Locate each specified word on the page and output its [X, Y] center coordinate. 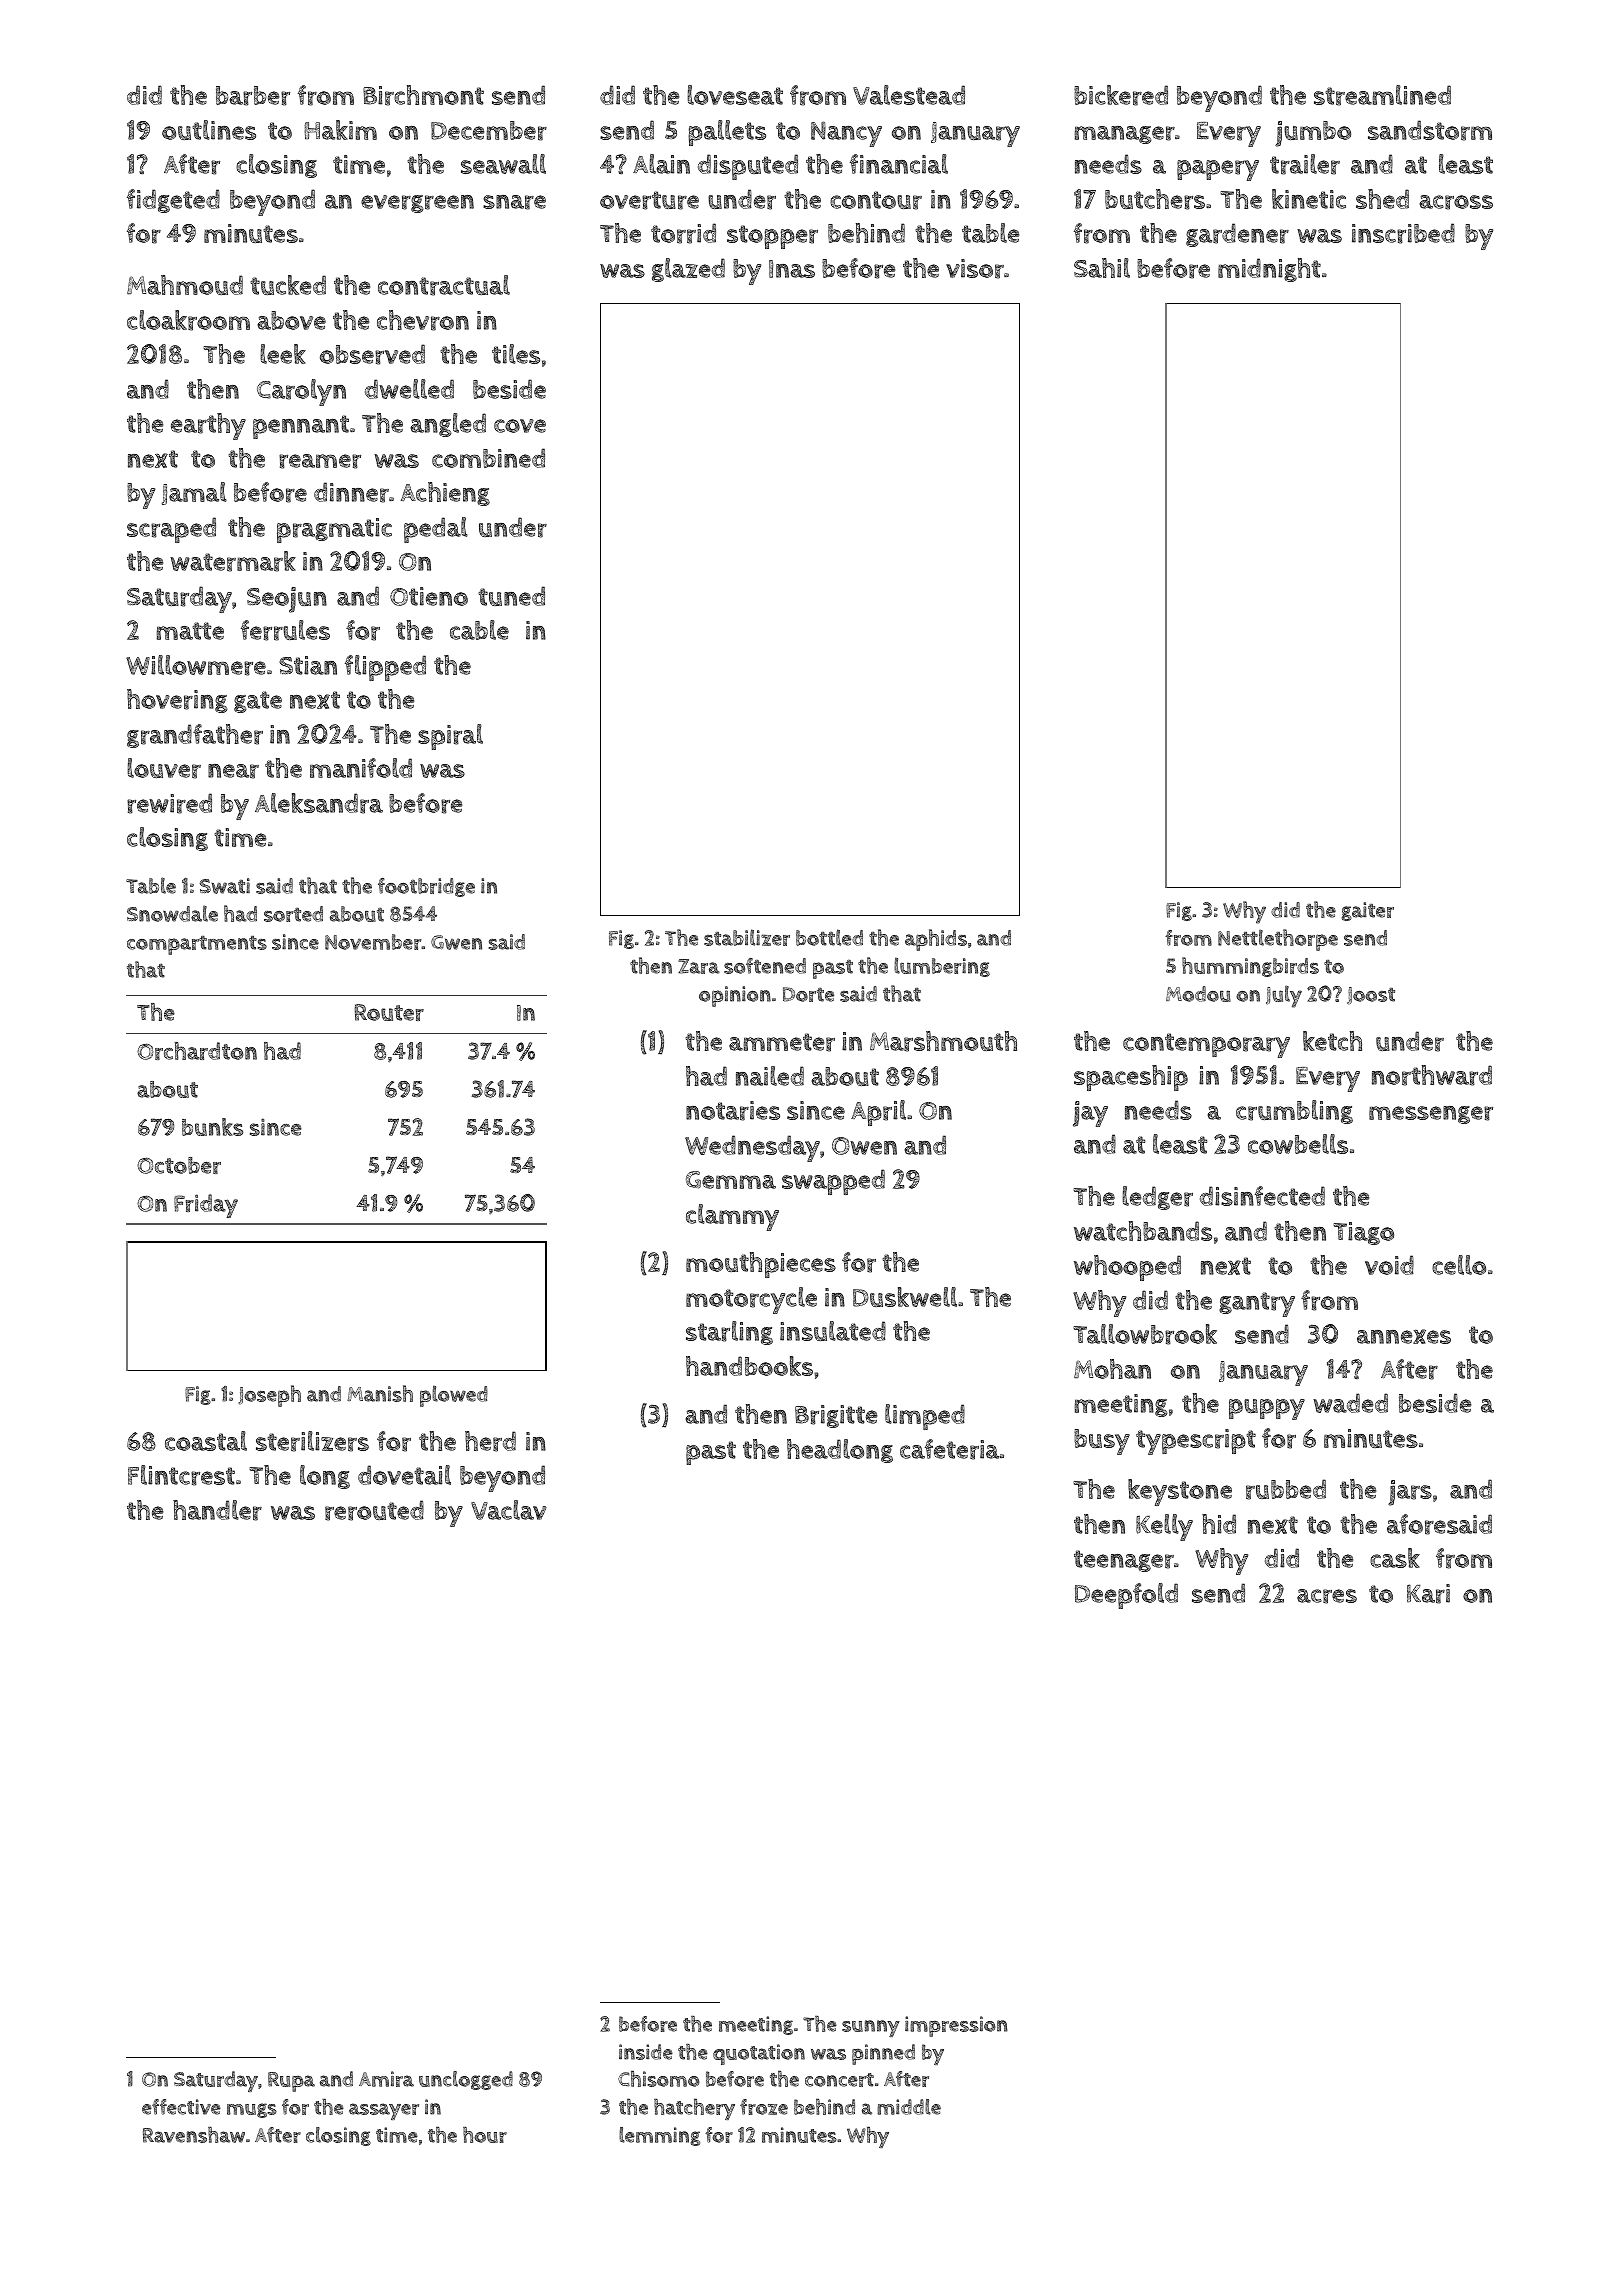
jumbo [1313, 134]
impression [956, 2026]
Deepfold [1126, 1596]
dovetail [404, 1475]
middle [909, 2107]
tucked [288, 285]
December [489, 131]
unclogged [466, 2080]
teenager [1124, 1561]
